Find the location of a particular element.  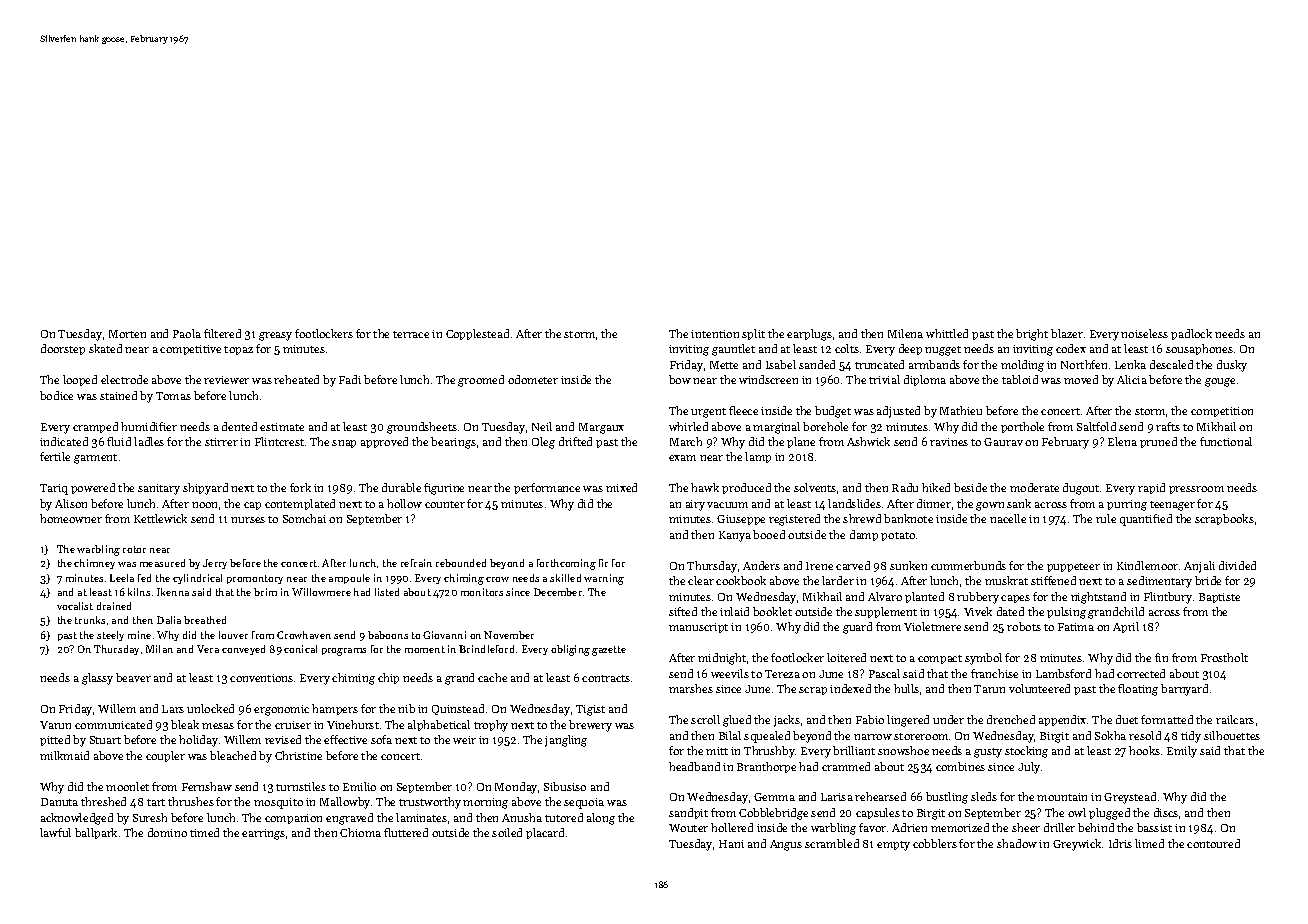

rotor is located at coordinates (134, 549).
